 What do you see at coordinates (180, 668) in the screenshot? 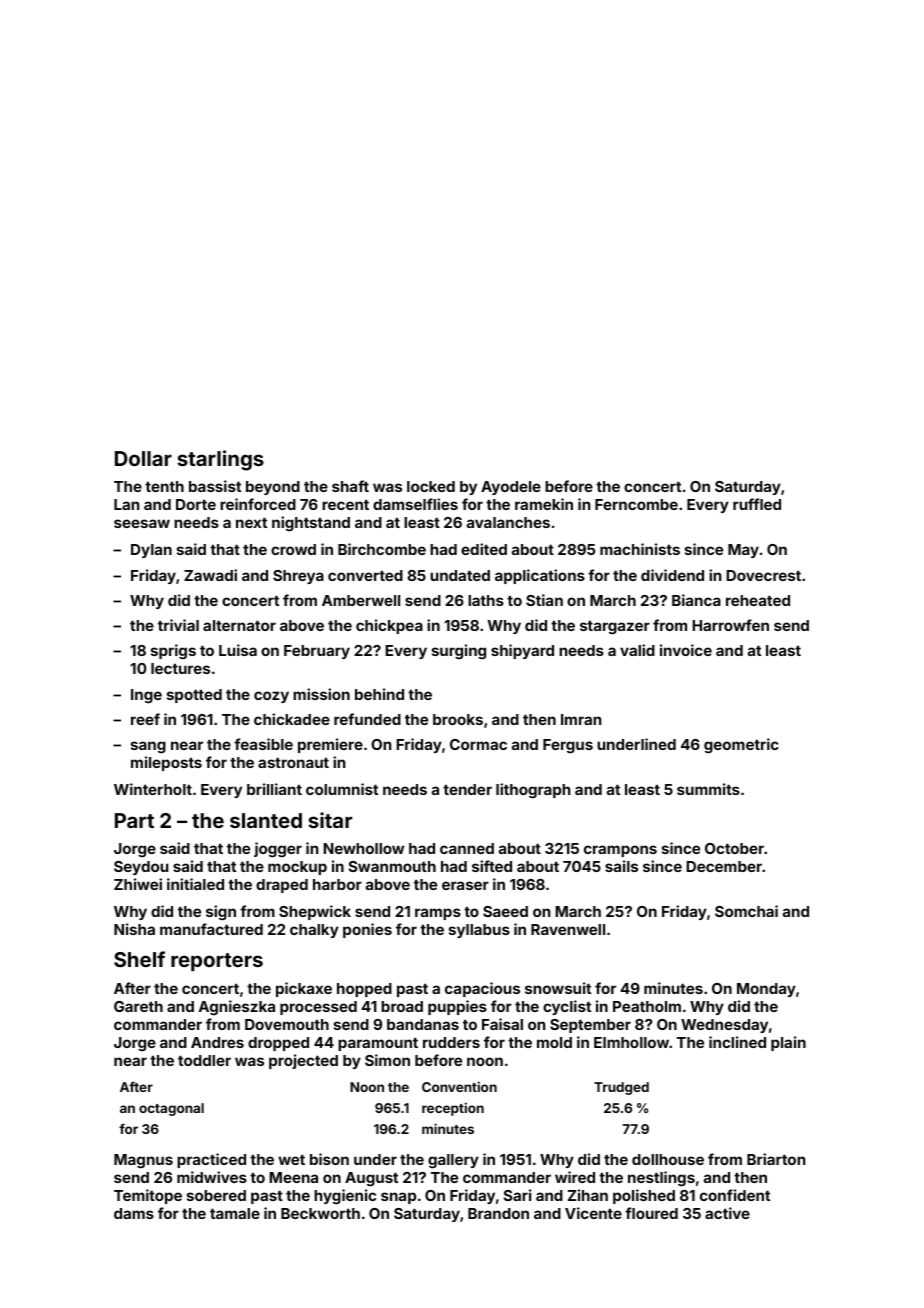
I see `lectures` at bounding box center [180, 668].
